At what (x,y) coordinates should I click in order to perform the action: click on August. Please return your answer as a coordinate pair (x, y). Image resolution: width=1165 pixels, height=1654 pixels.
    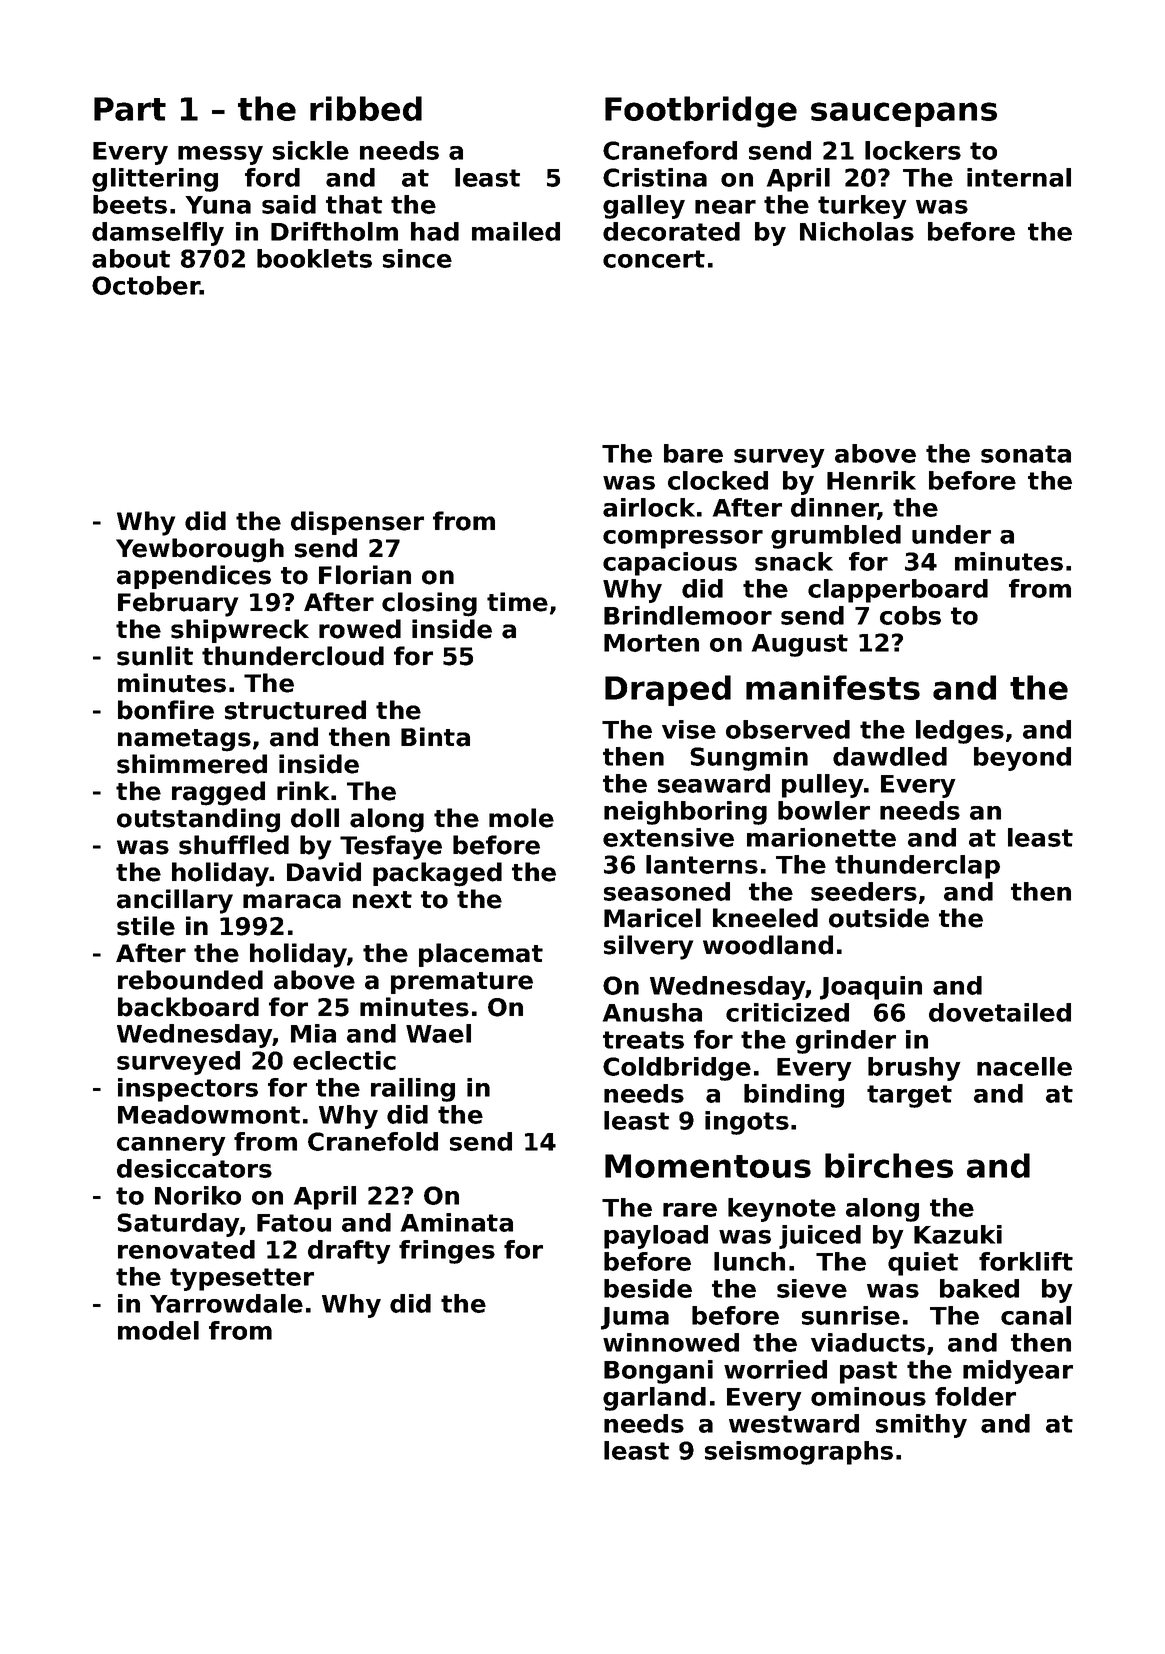
    Looking at the image, I should click on (800, 645).
